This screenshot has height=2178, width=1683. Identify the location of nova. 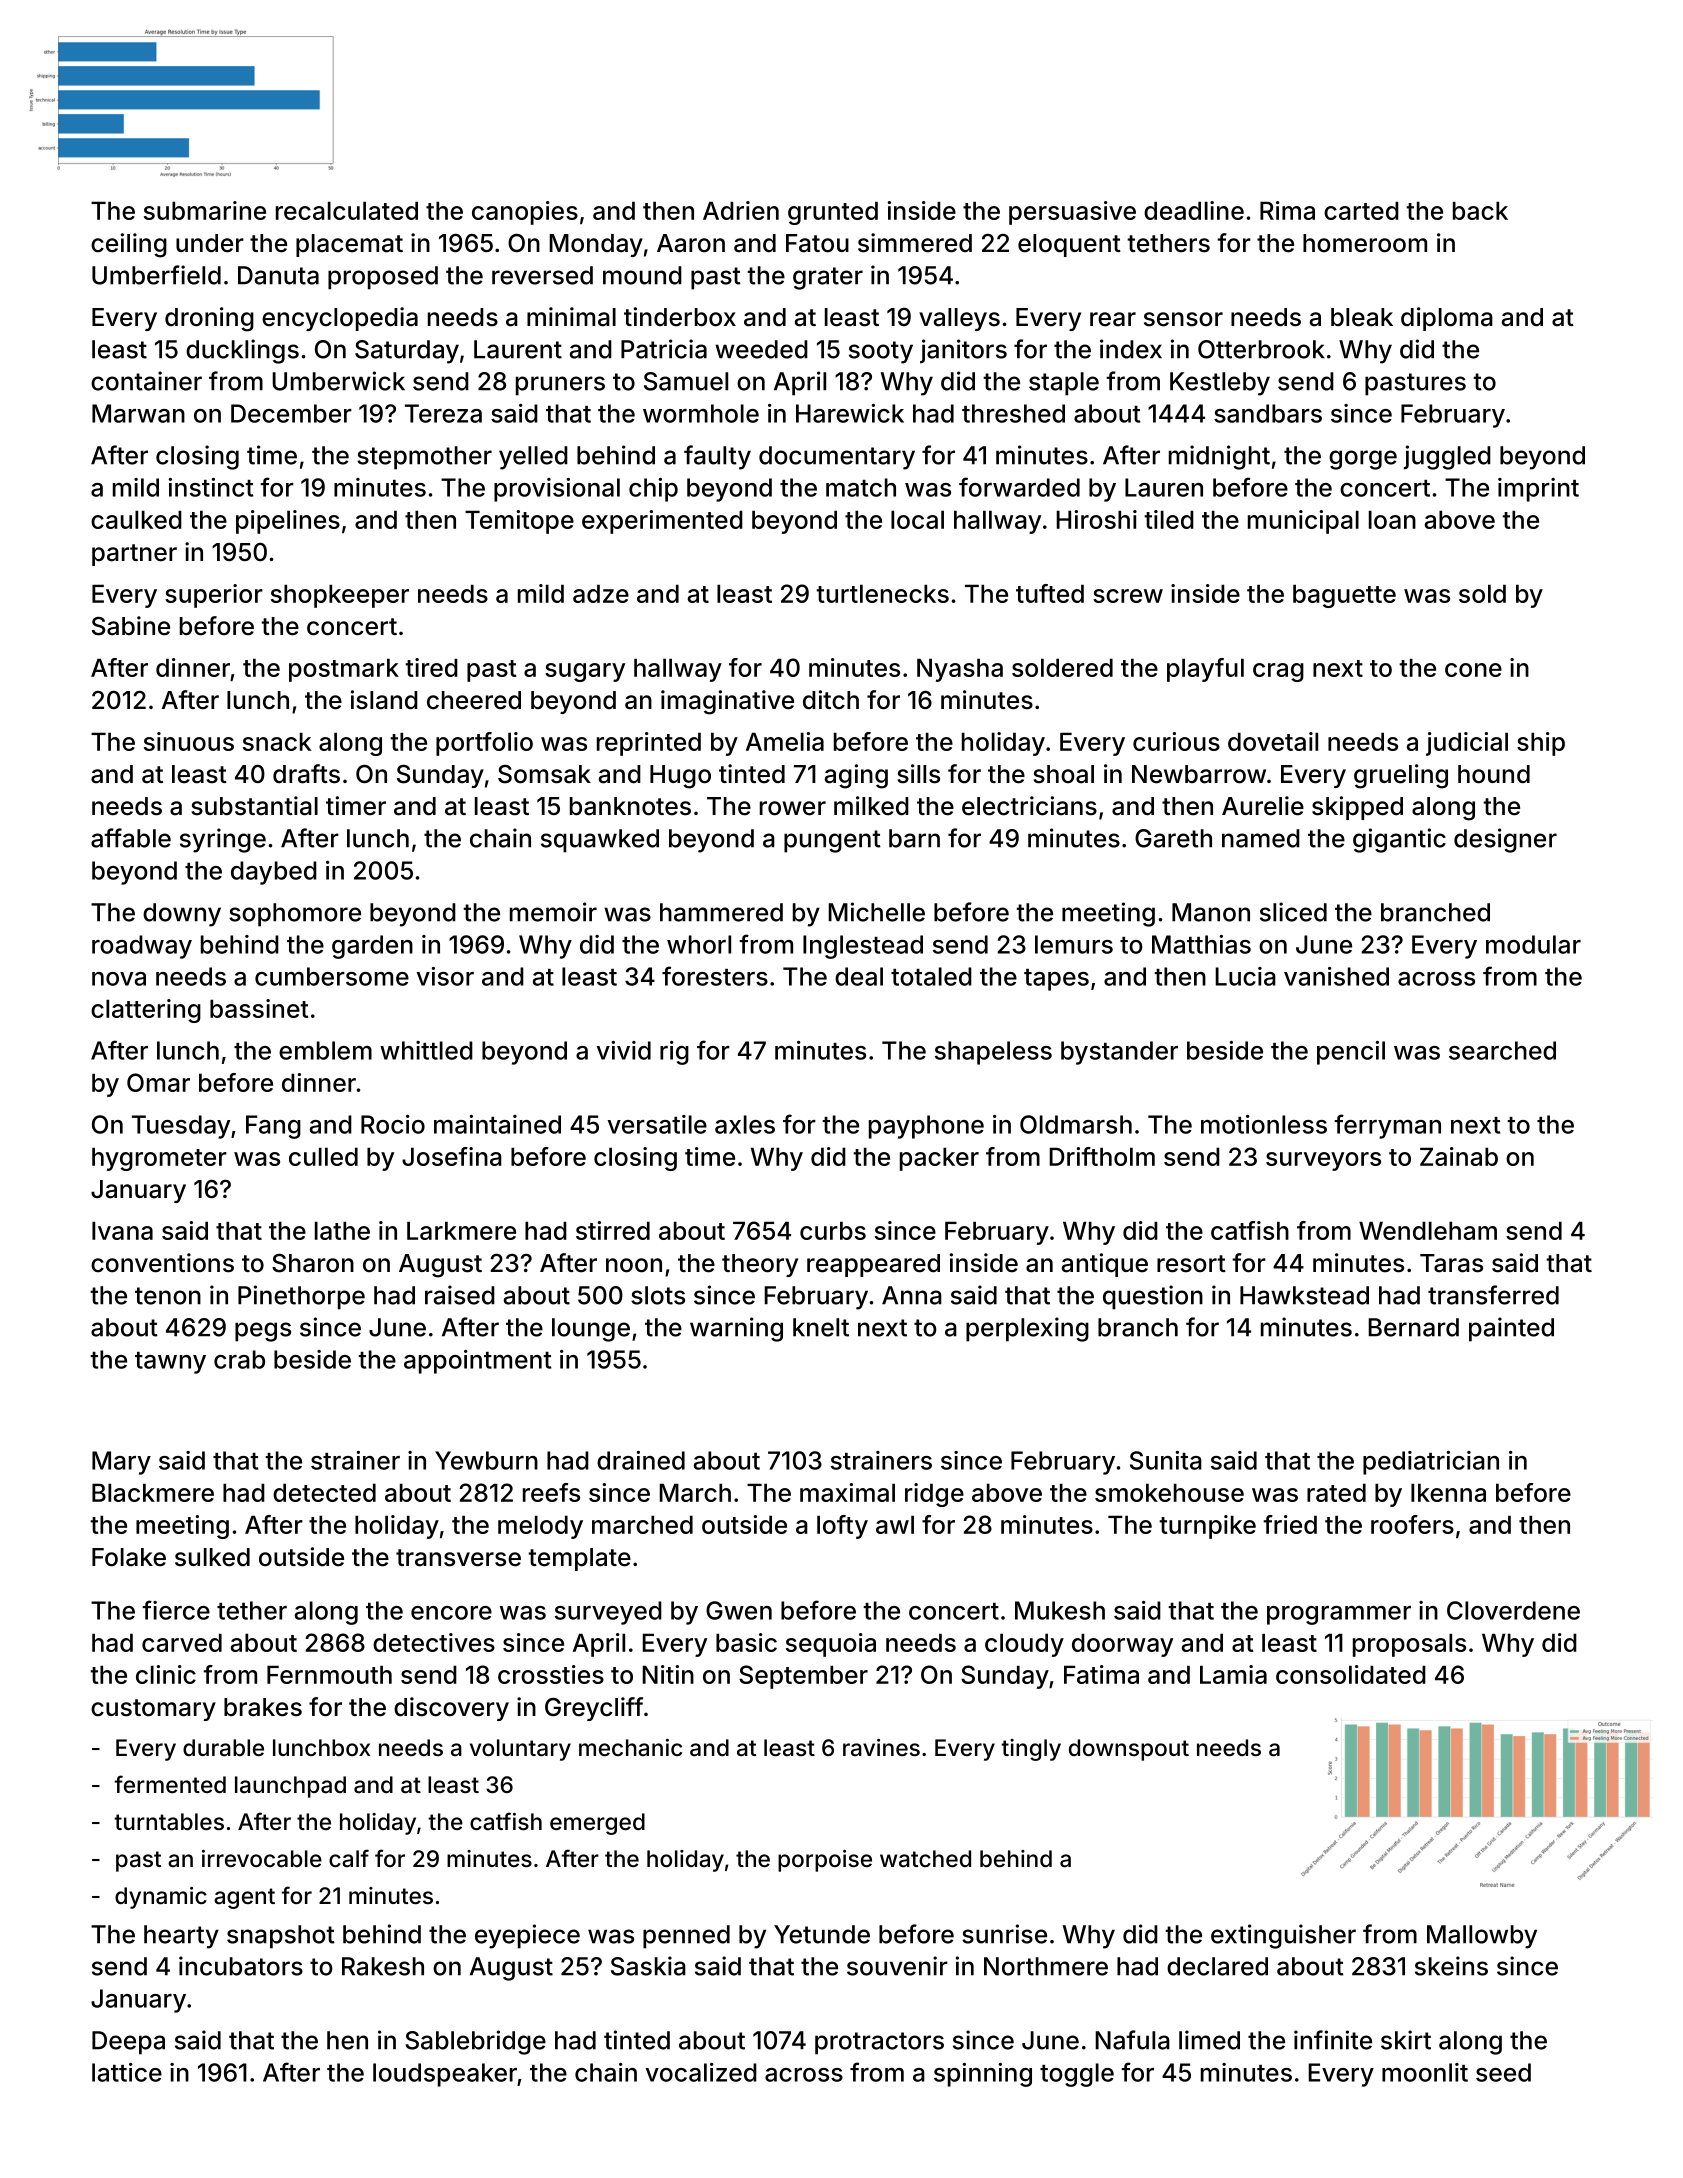
(119, 979).
